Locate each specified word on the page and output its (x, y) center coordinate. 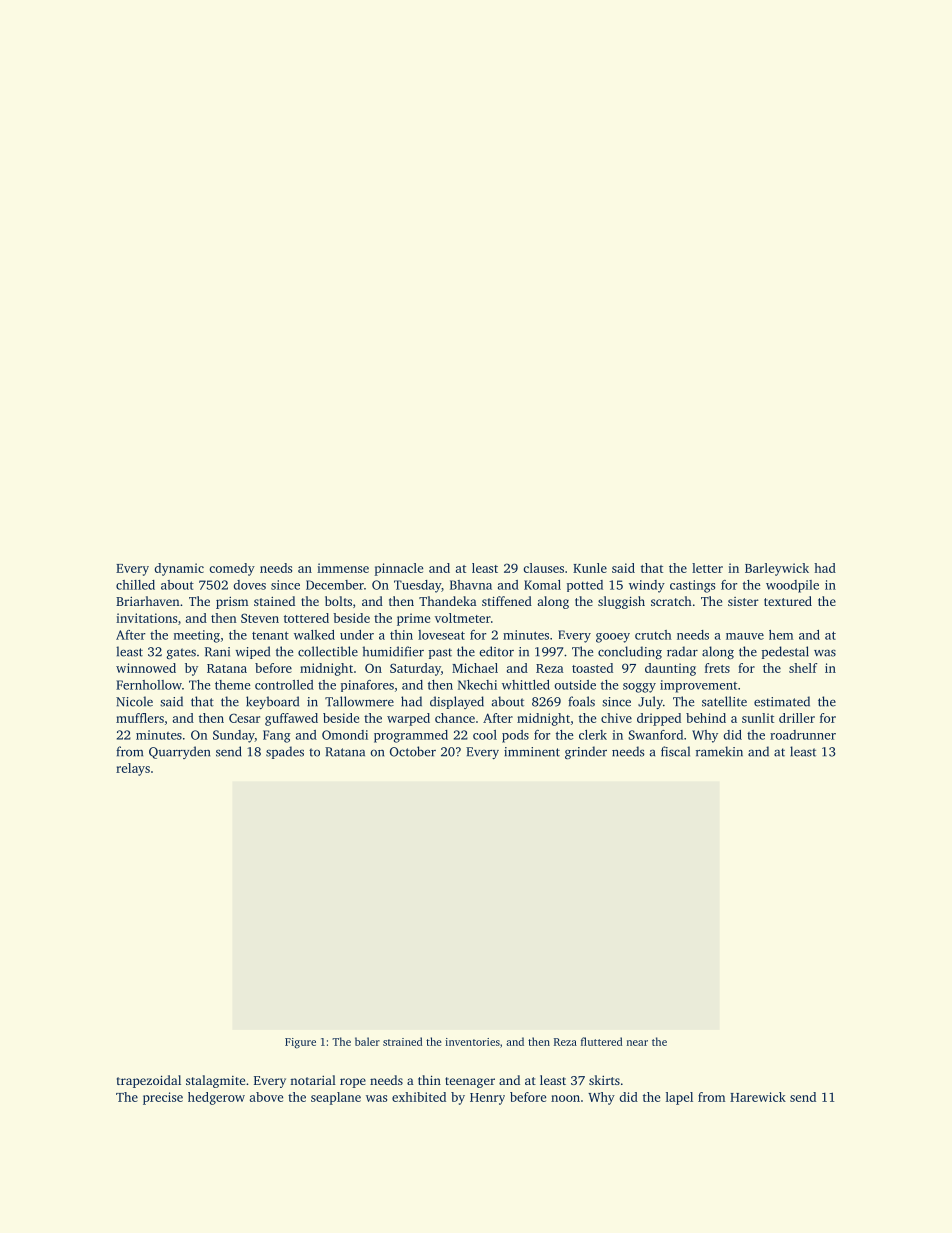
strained (403, 1041)
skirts (604, 1080)
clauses (543, 568)
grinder (586, 753)
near (637, 1043)
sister (743, 601)
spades (285, 752)
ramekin (719, 751)
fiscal (675, 751)
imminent (532, 752)
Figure (300, 1043)
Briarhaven (148, 601)
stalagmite (215, 1081)
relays (133, 769)
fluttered (602, 1041)
